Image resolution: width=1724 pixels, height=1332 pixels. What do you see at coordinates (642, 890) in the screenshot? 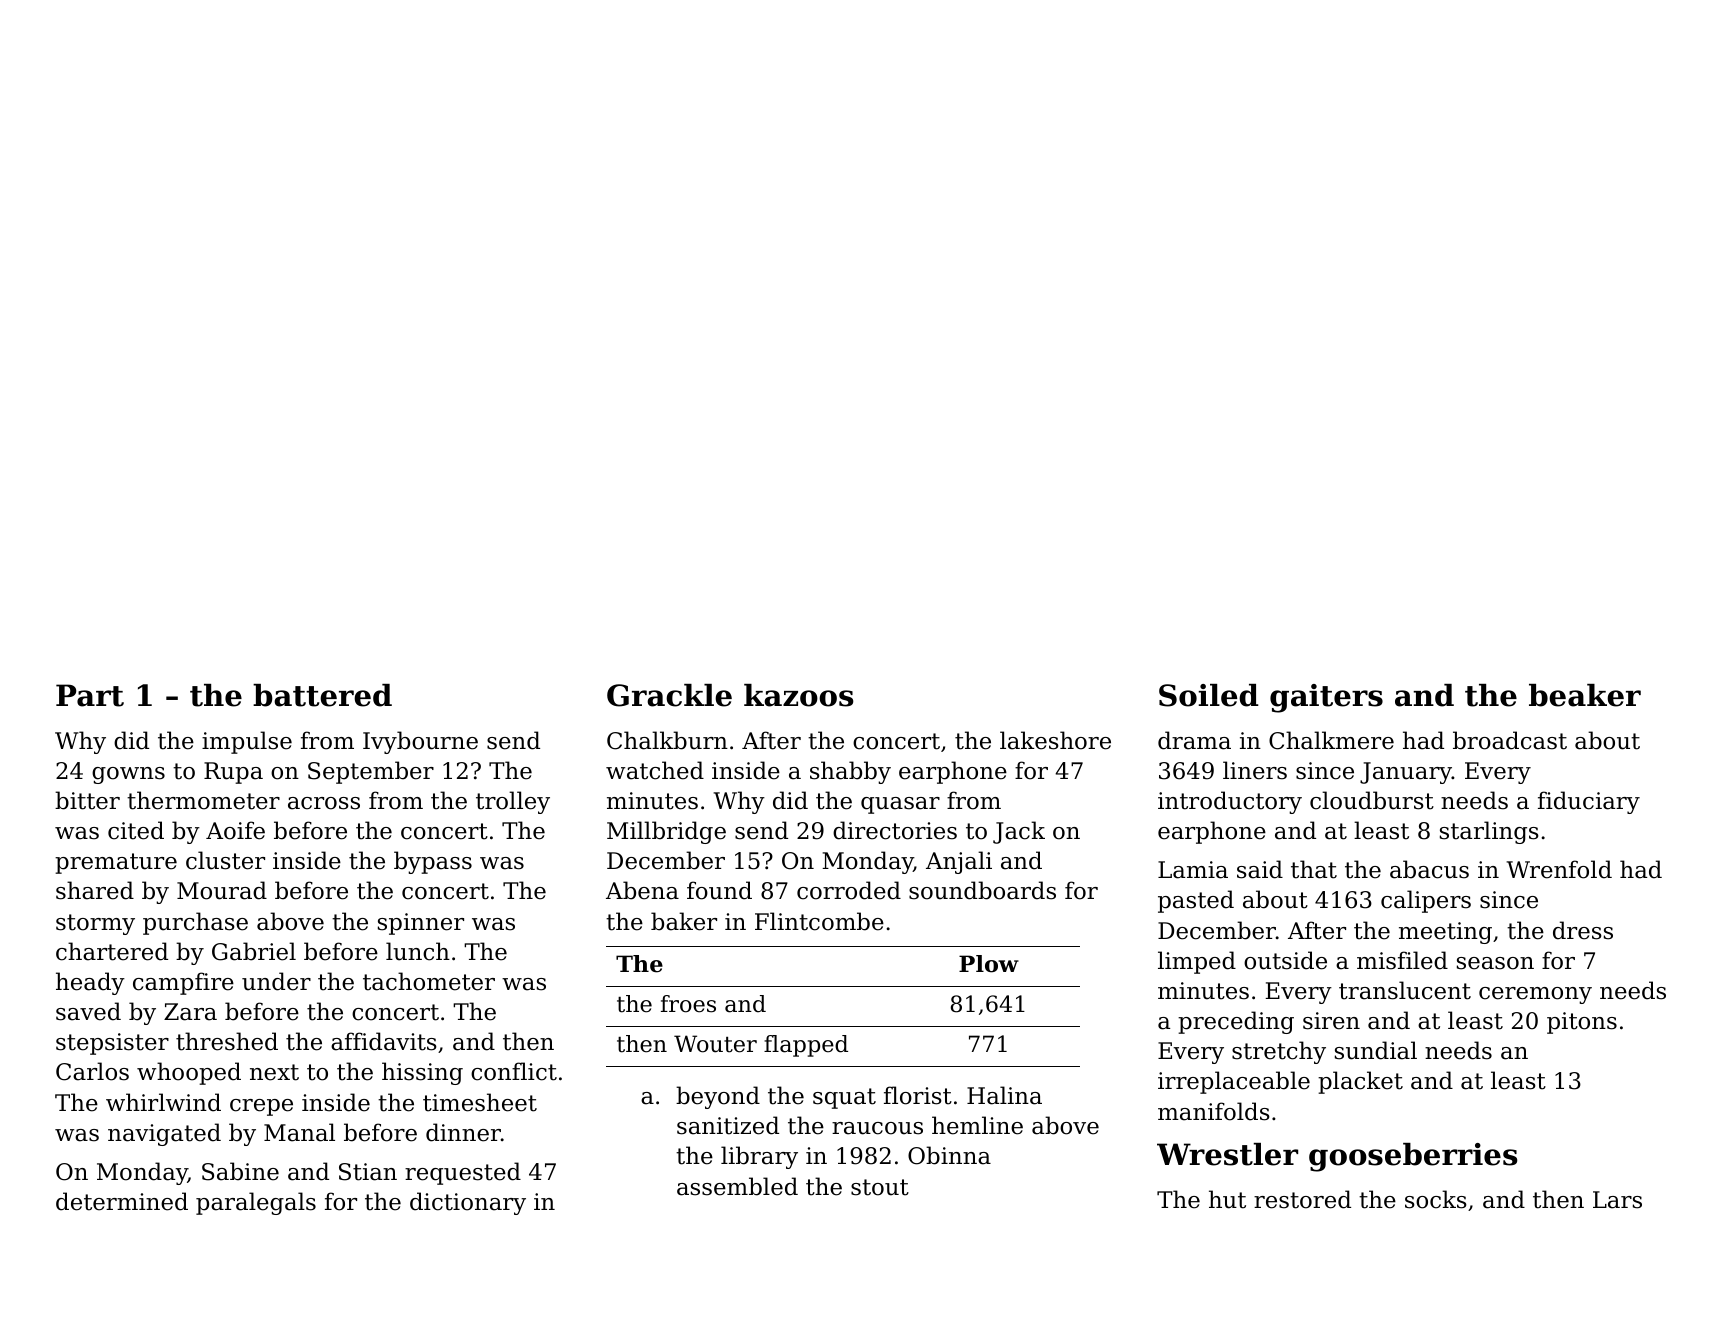
I see `Abena` at bounding box center [642, 890].
